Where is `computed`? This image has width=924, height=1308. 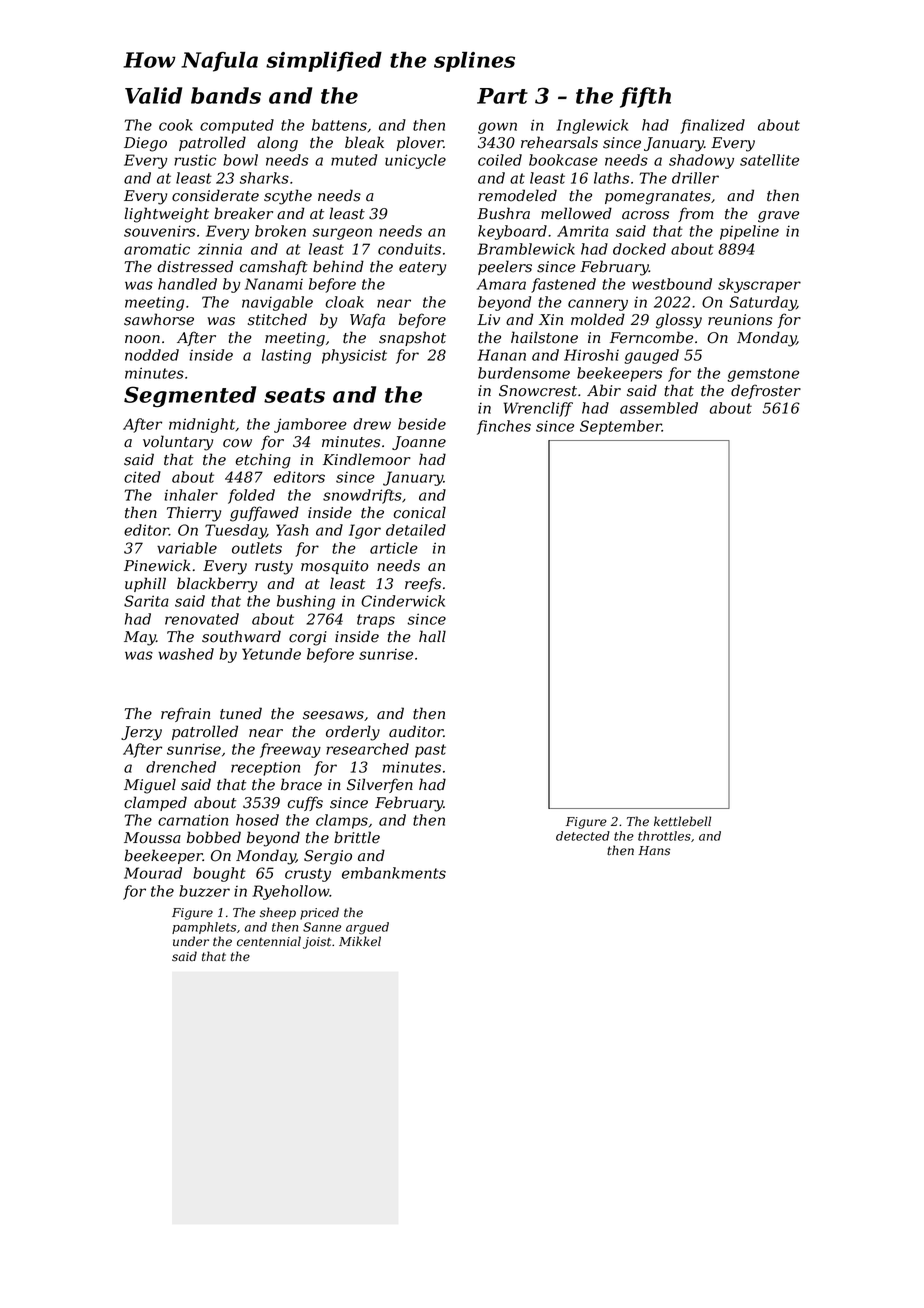
computed is located at coordinates (237, 126).
